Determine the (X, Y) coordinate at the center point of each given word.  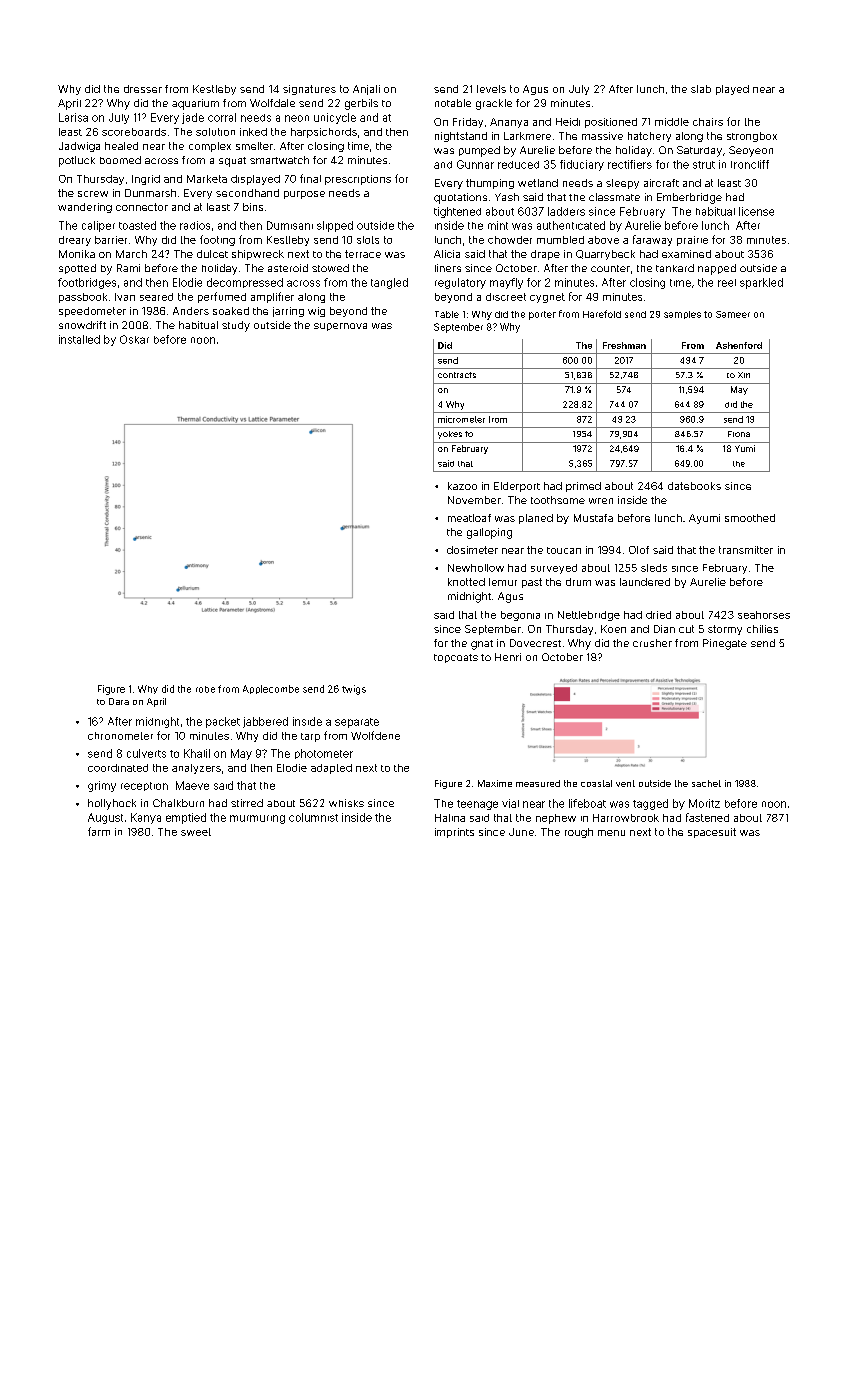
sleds (654, 568)
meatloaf (469, 518)
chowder (510, 240)
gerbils (361, 104)
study (236, 326)
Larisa (73, 117)
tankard (675, 268)
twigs (354, 690)
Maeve (192, 785)
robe (205, 689)
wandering (85, 208)
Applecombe (271, 689)
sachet (706, 783)
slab (701, 89)
